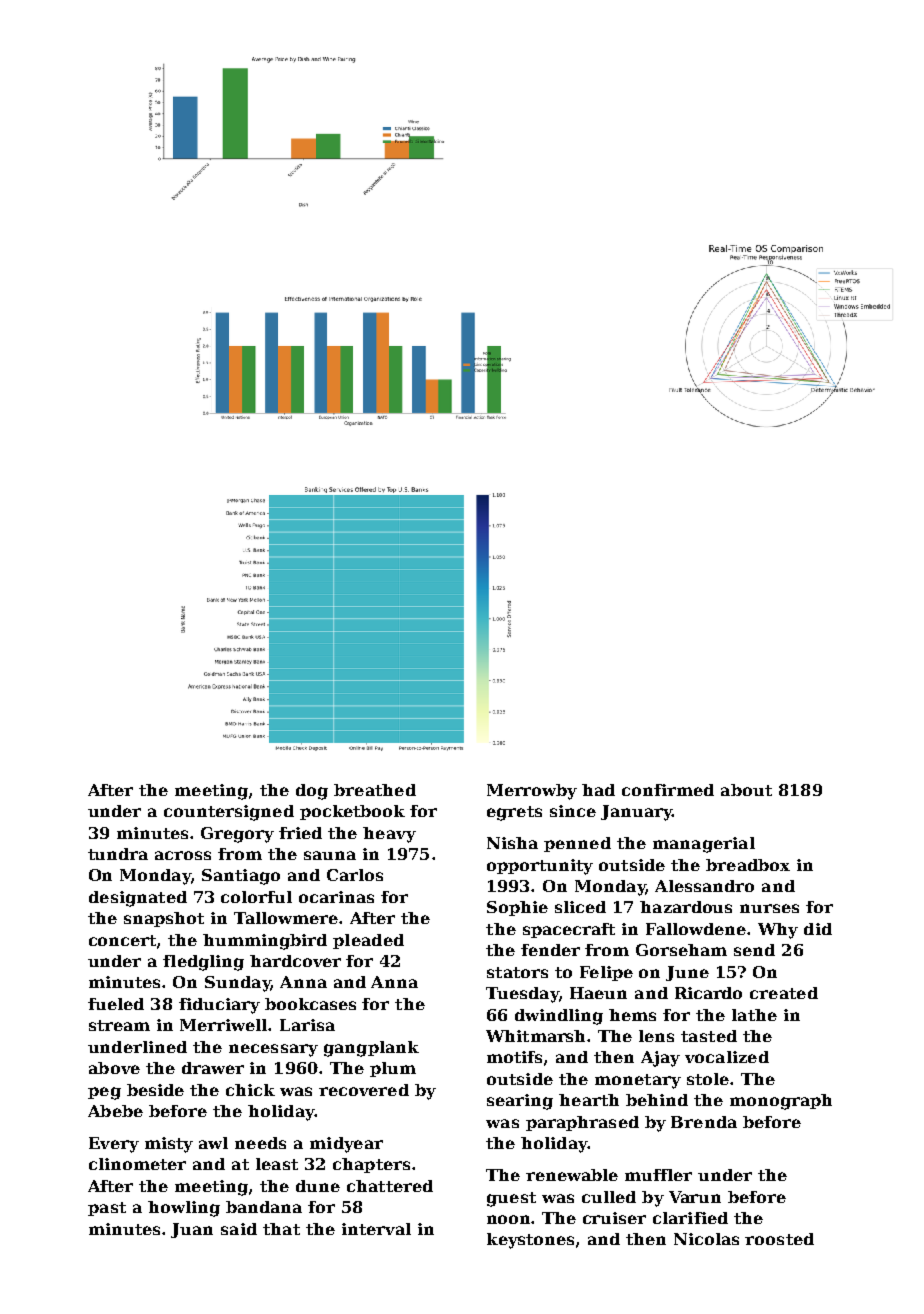 This screenshot has width=924, height=1314. Describe the element at coordinates (746, 790) in the screenshot. I see `about` at that location.
